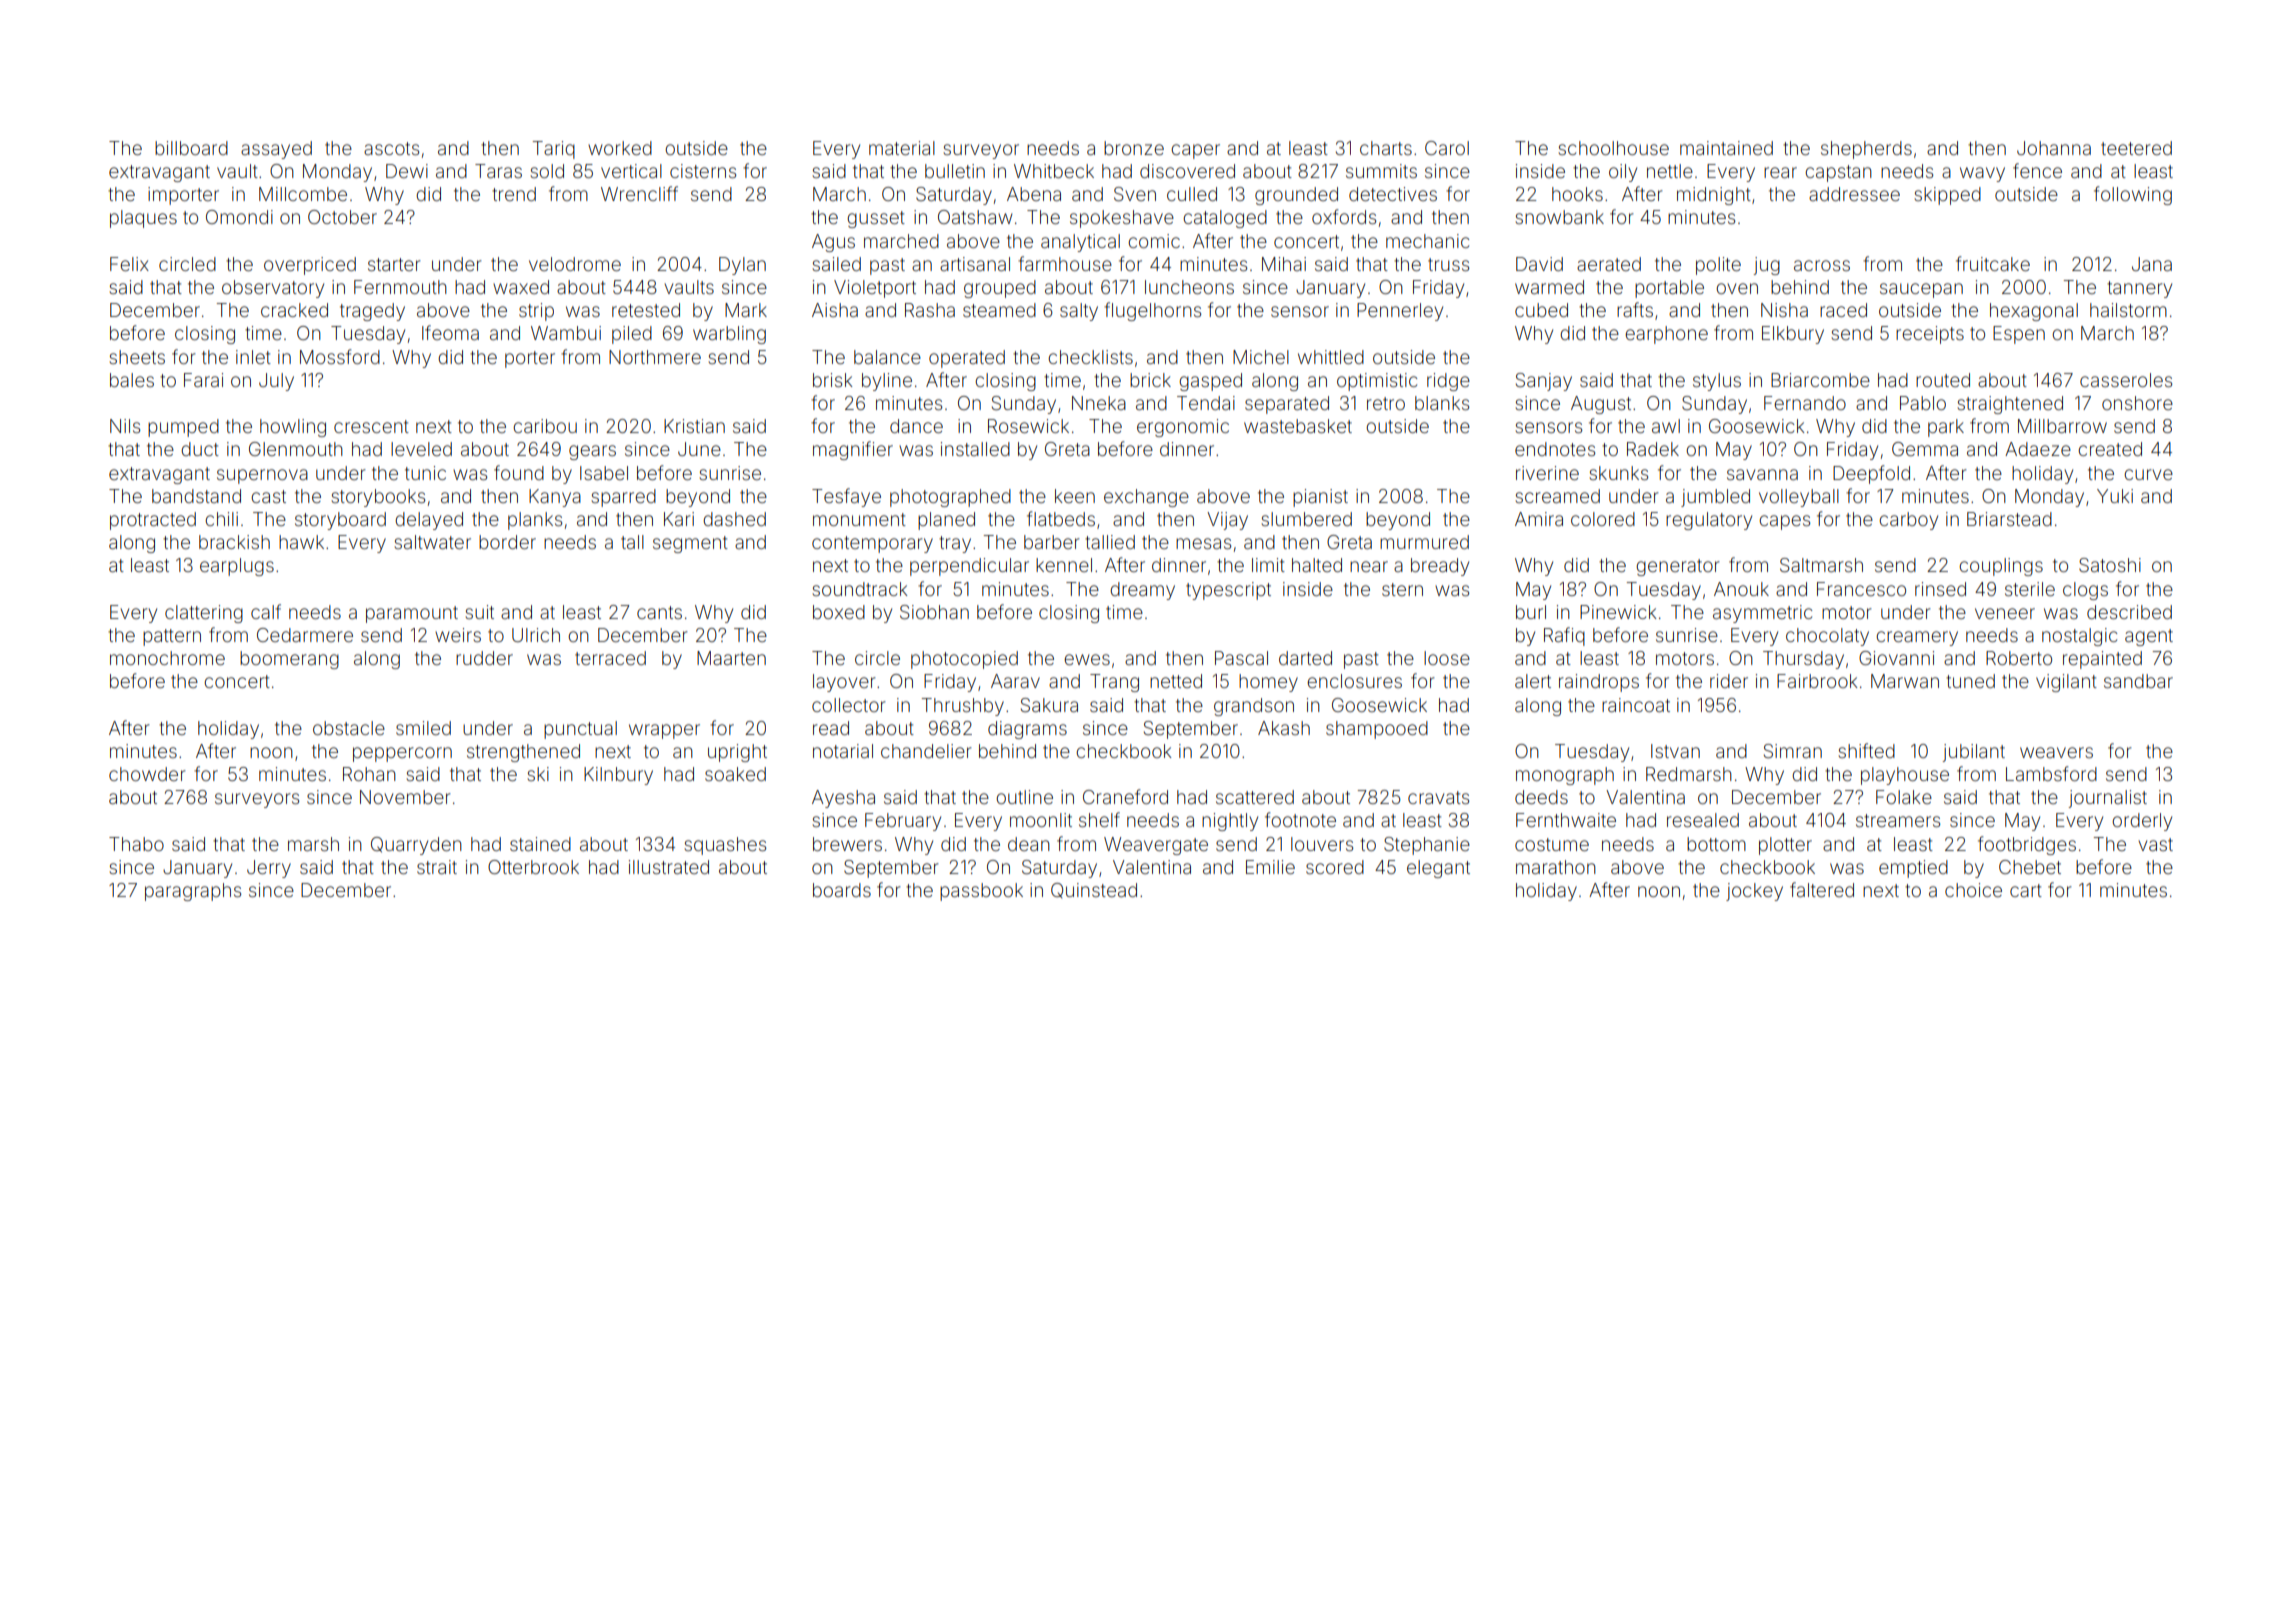 The height and width of the page is (1614, 2282). I want to click on clattering, so click(204, 614).
